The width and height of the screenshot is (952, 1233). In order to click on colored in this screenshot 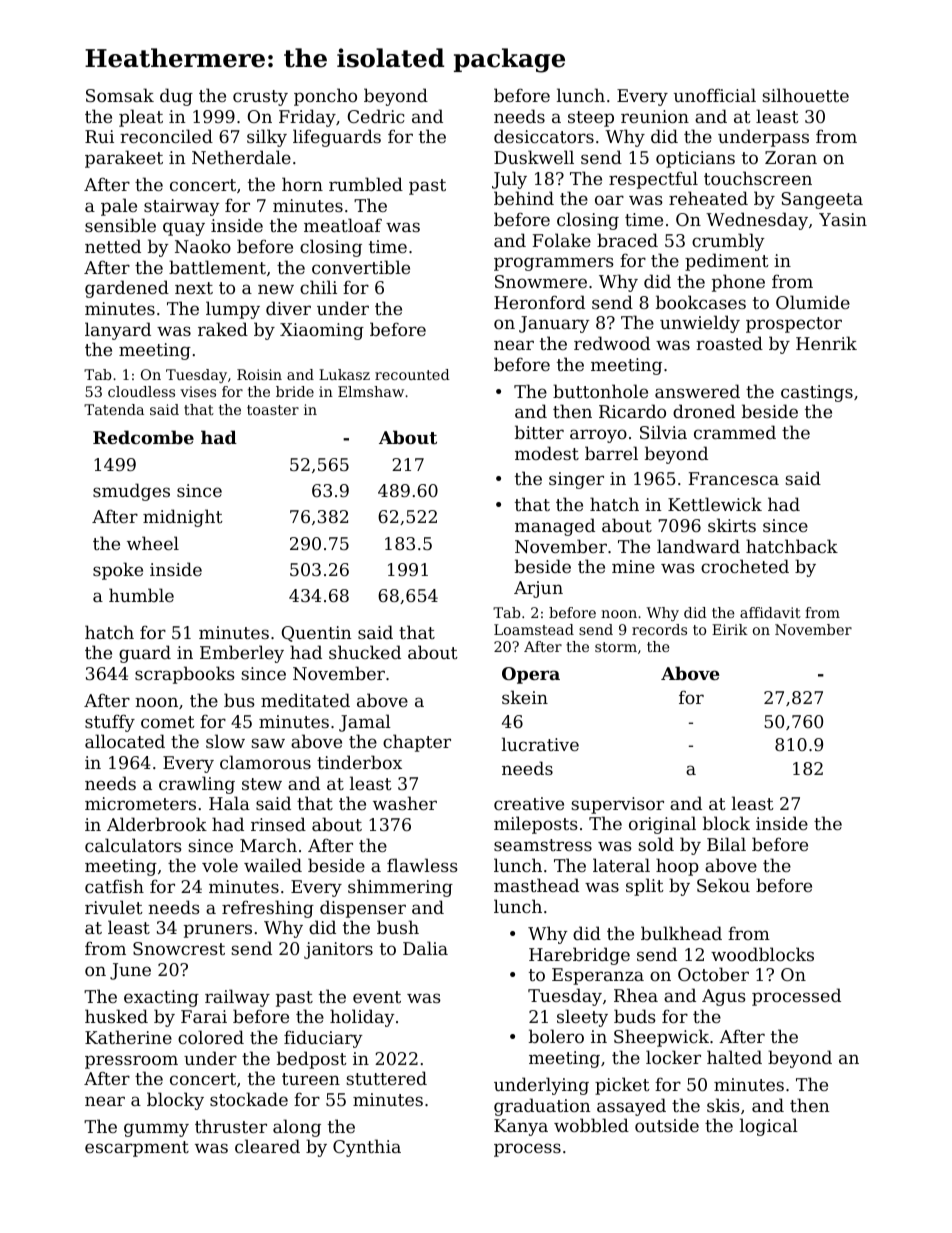, I will do `click(211, 1037)`.
